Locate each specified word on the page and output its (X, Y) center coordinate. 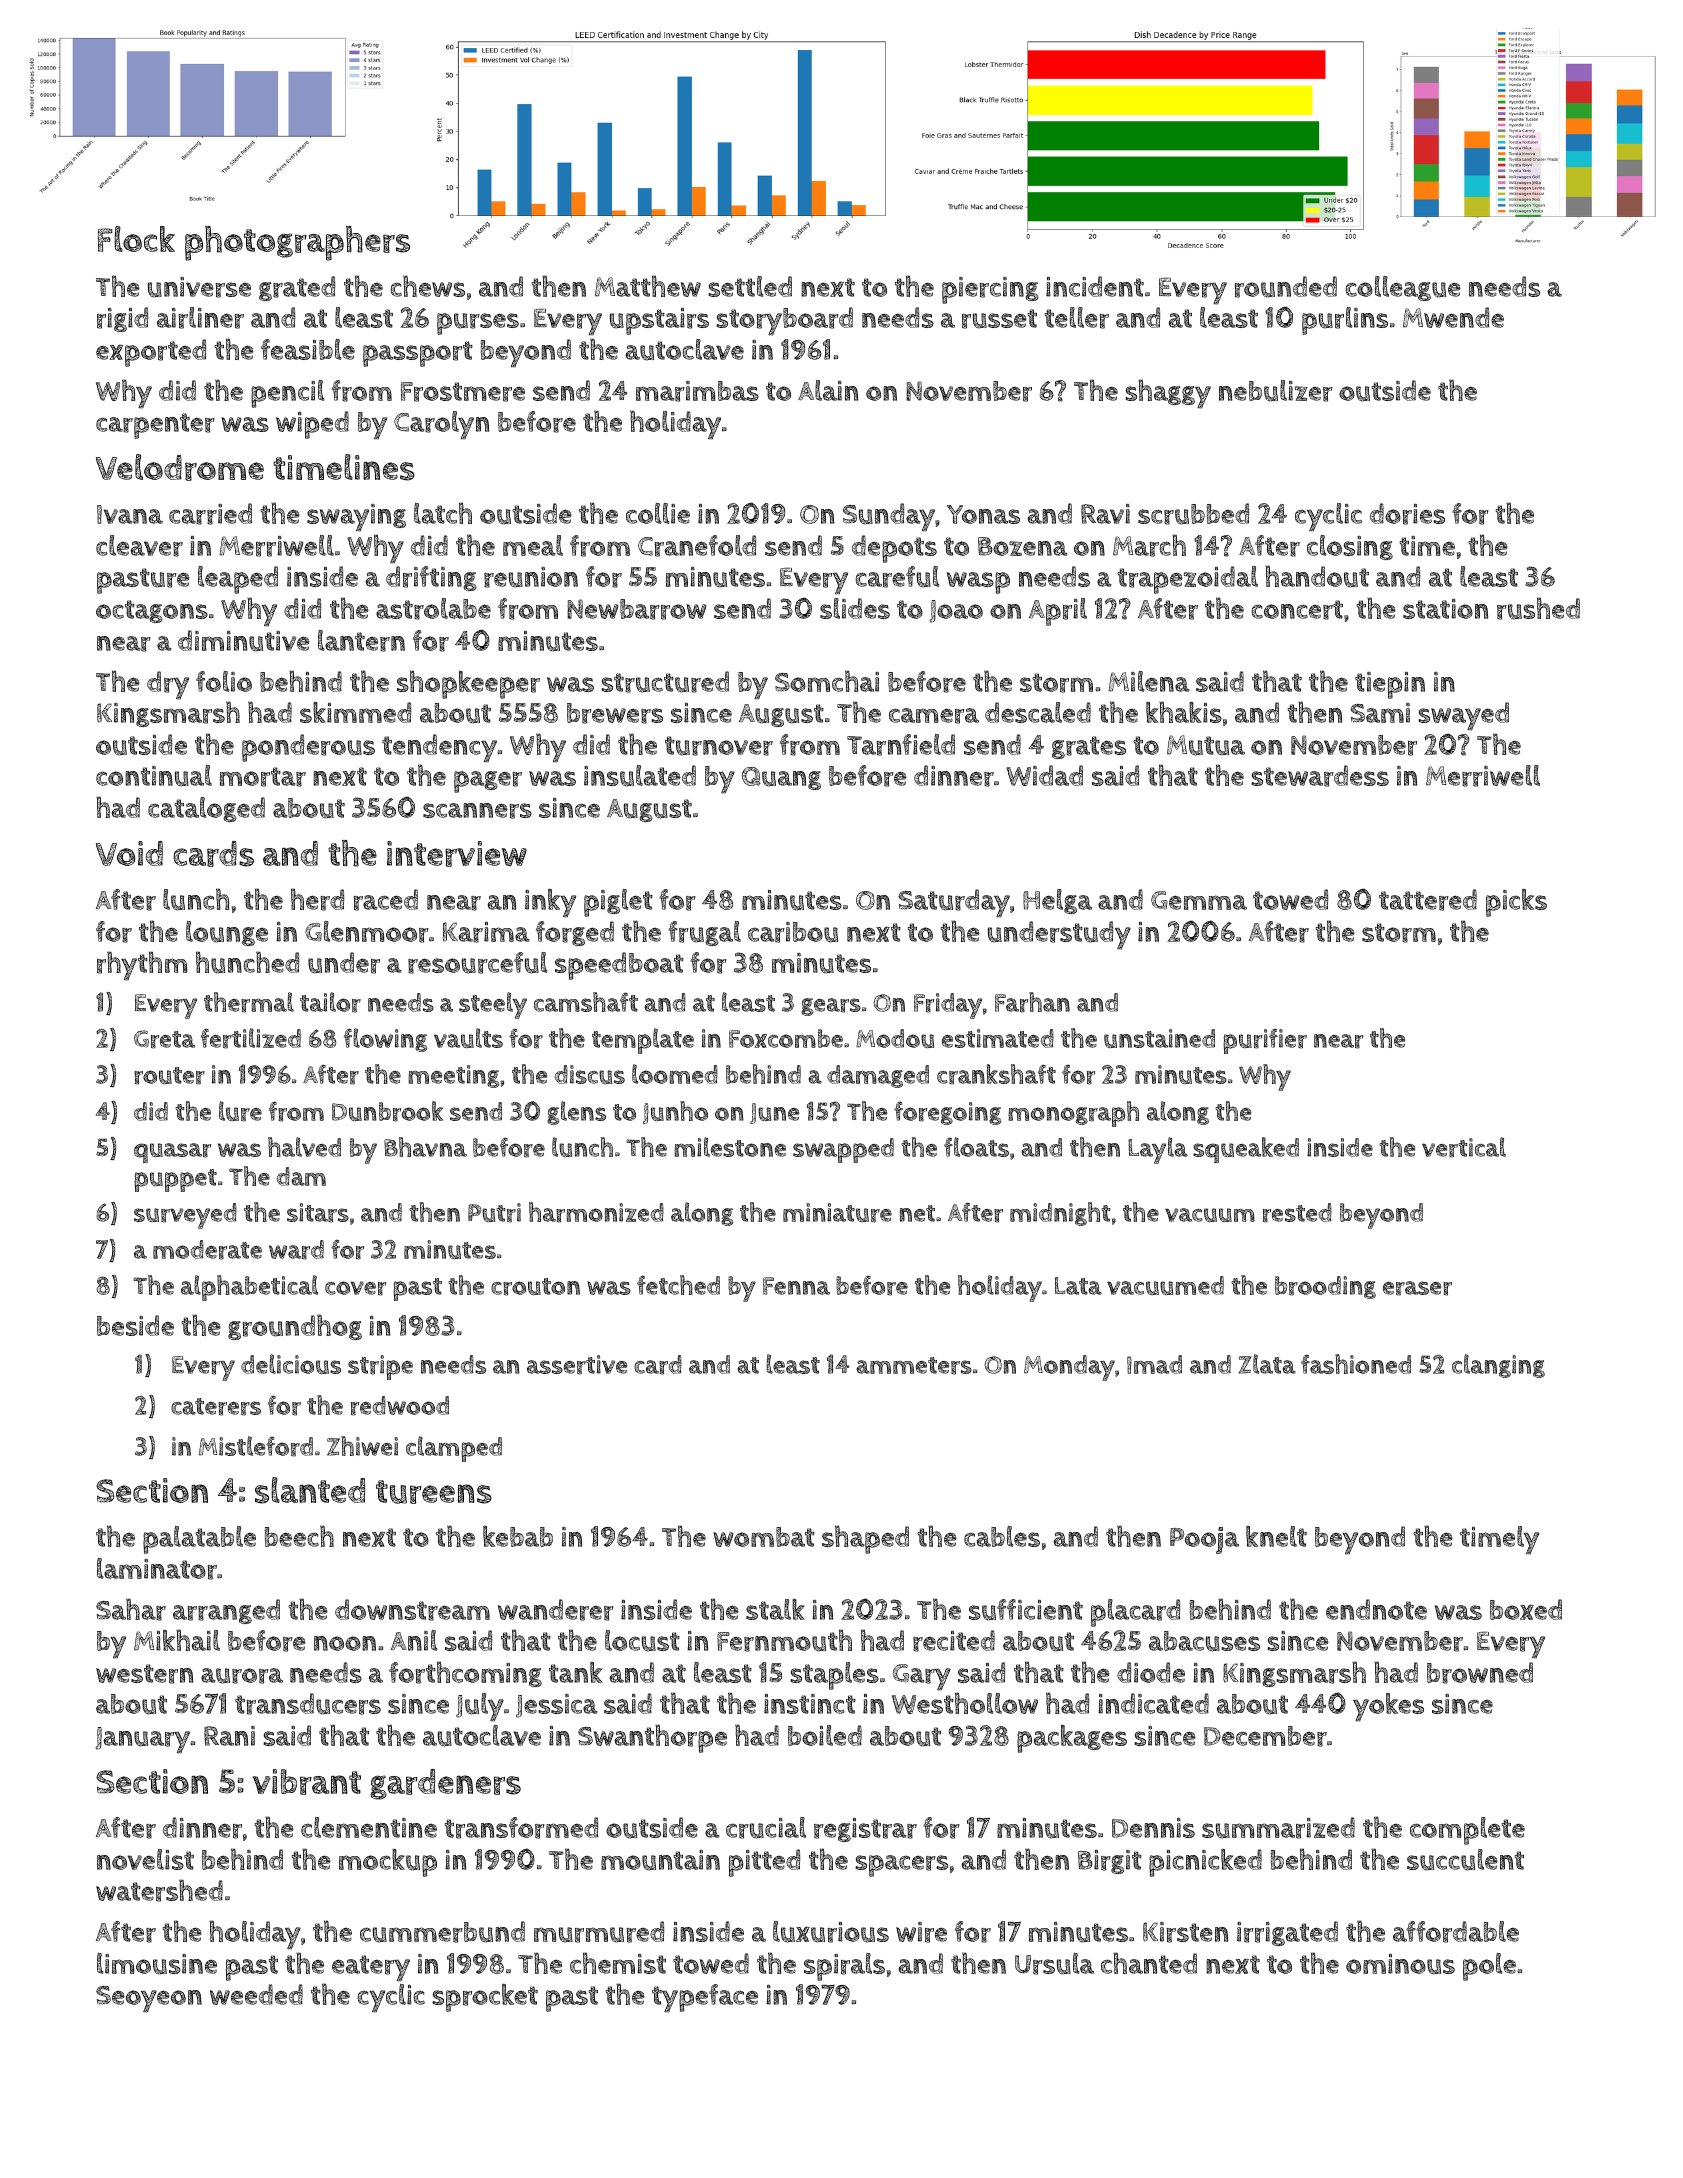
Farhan (1032, 1002)
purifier (1265, 1041)
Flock (136, 239)
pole (1489, 1967)
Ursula (1054, 1964)
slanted (310, 1490)
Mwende (1453, 317)
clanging (1498, 1366)
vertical (1464, 1147)
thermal (249, 1002)
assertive (577, 1365)
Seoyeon (149, 1999)
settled (750, 286)
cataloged (206, 809)
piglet (618, 903)
